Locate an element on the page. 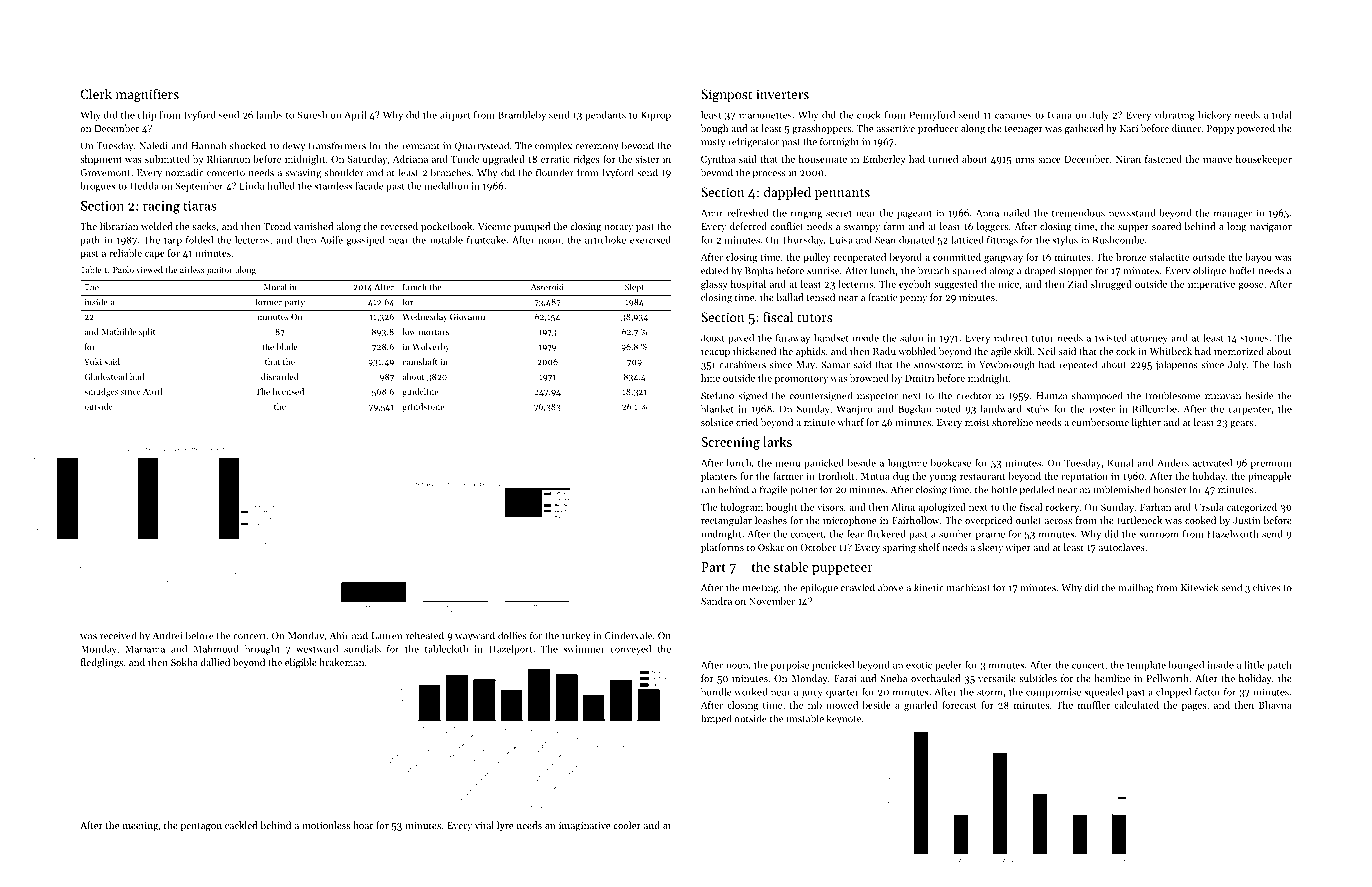  imaginative is located at coordinates (584, 827).
